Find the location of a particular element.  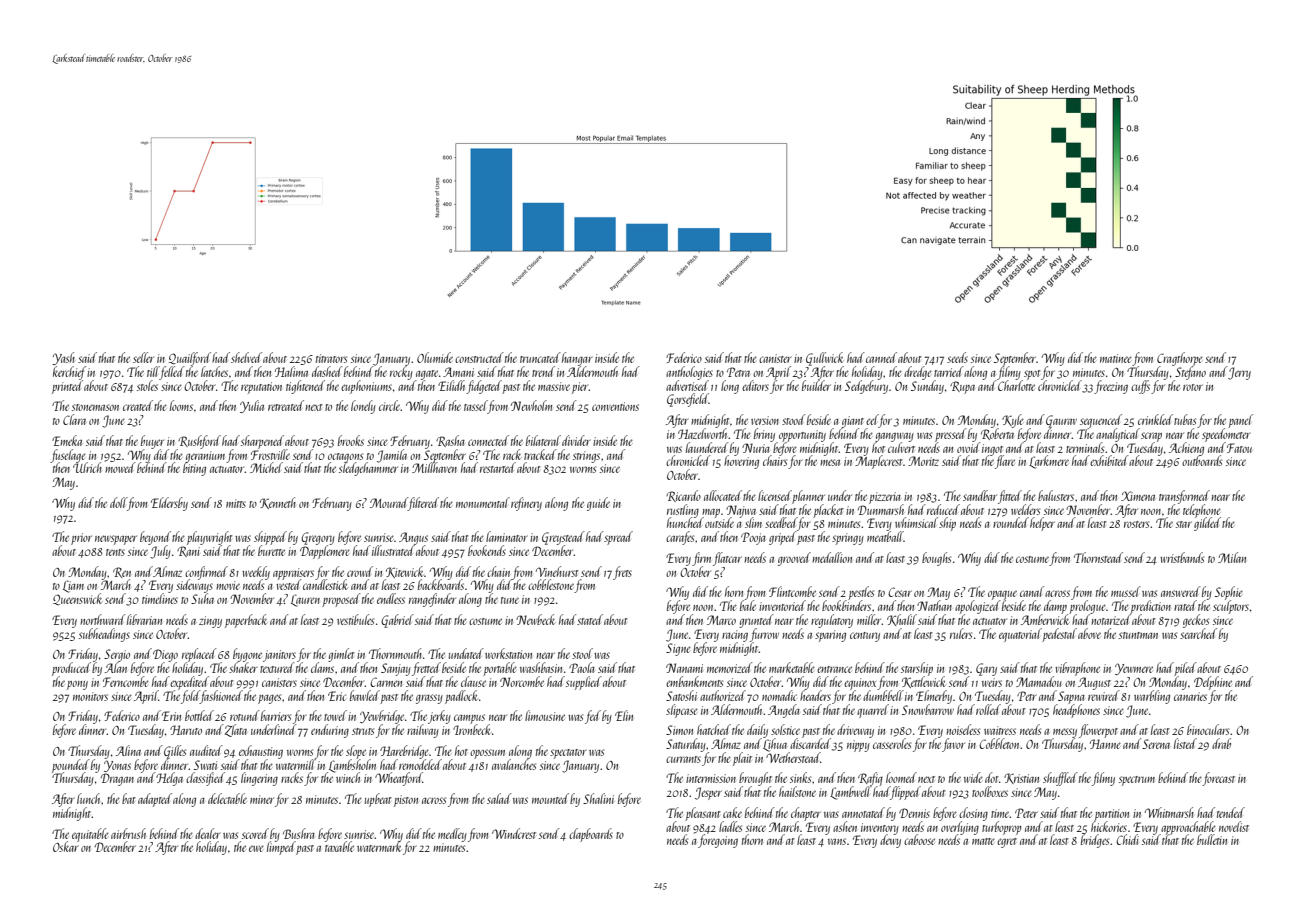

watermark is located at coordinates (379, 847).
